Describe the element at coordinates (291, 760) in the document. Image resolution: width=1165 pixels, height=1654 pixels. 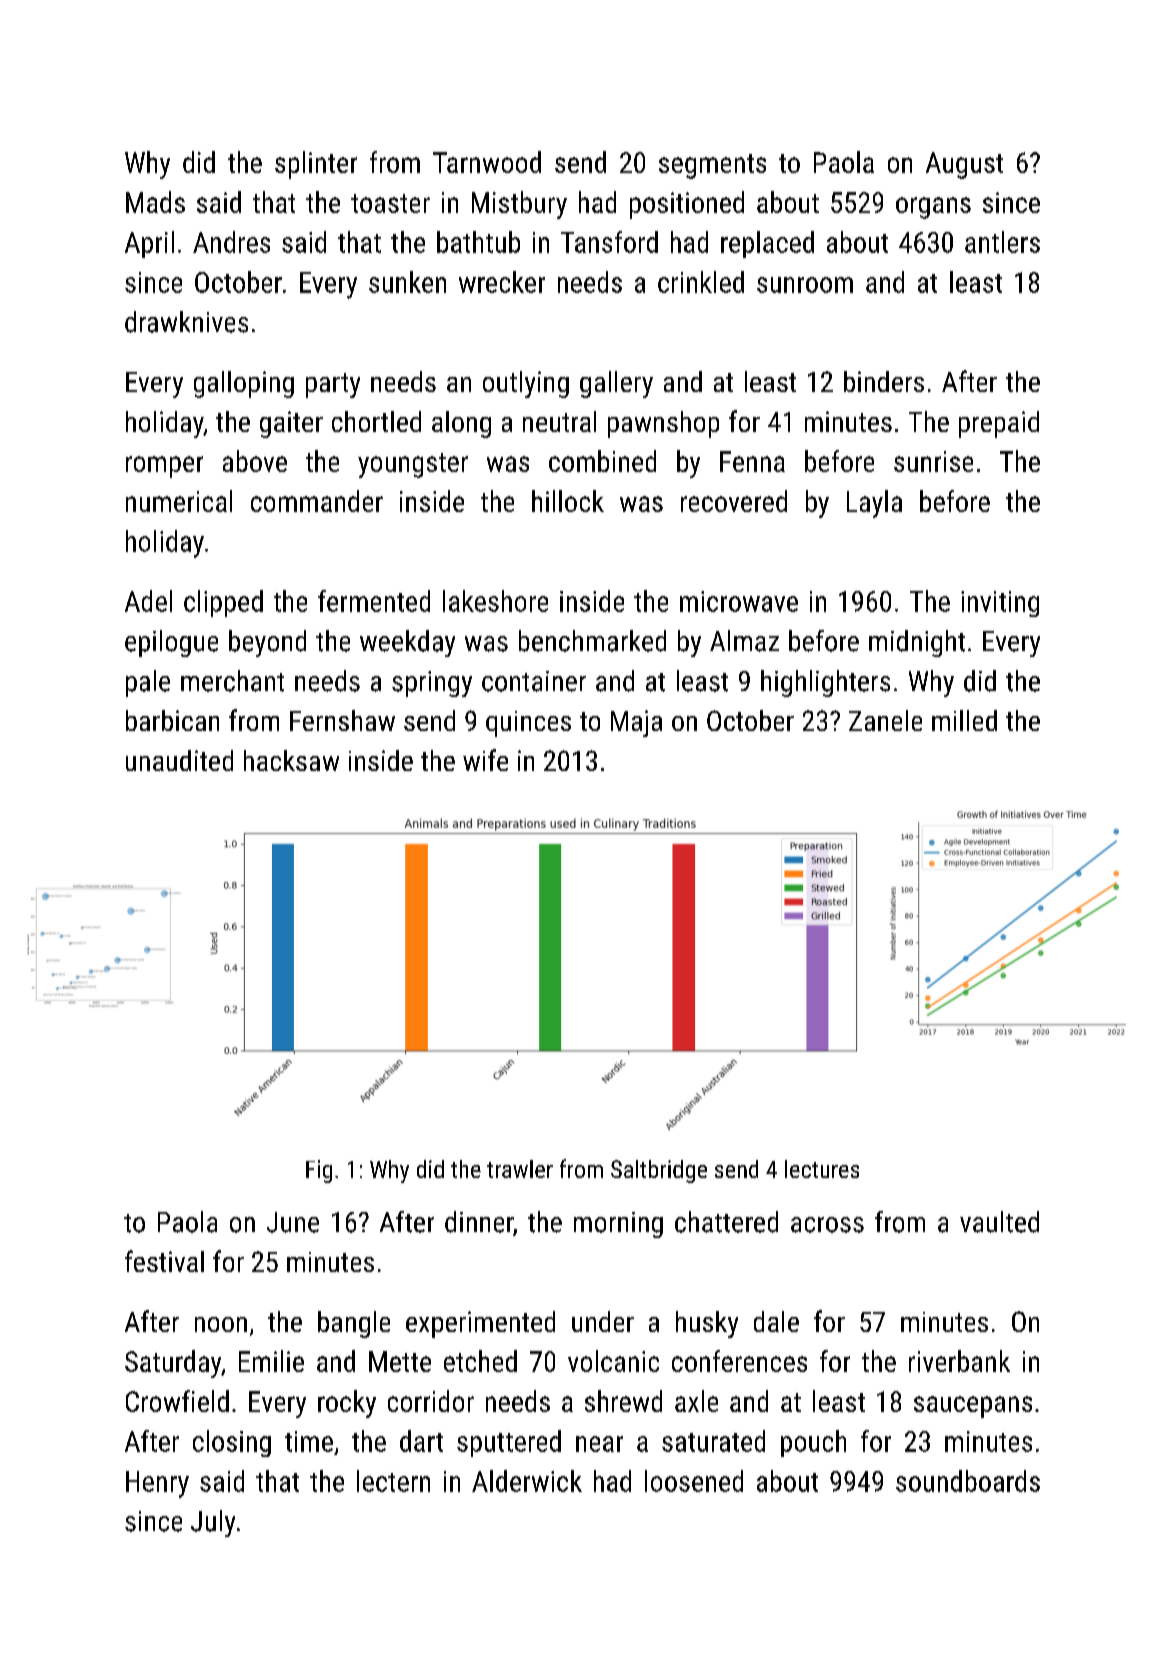
I see `hacksaw` at that location.
